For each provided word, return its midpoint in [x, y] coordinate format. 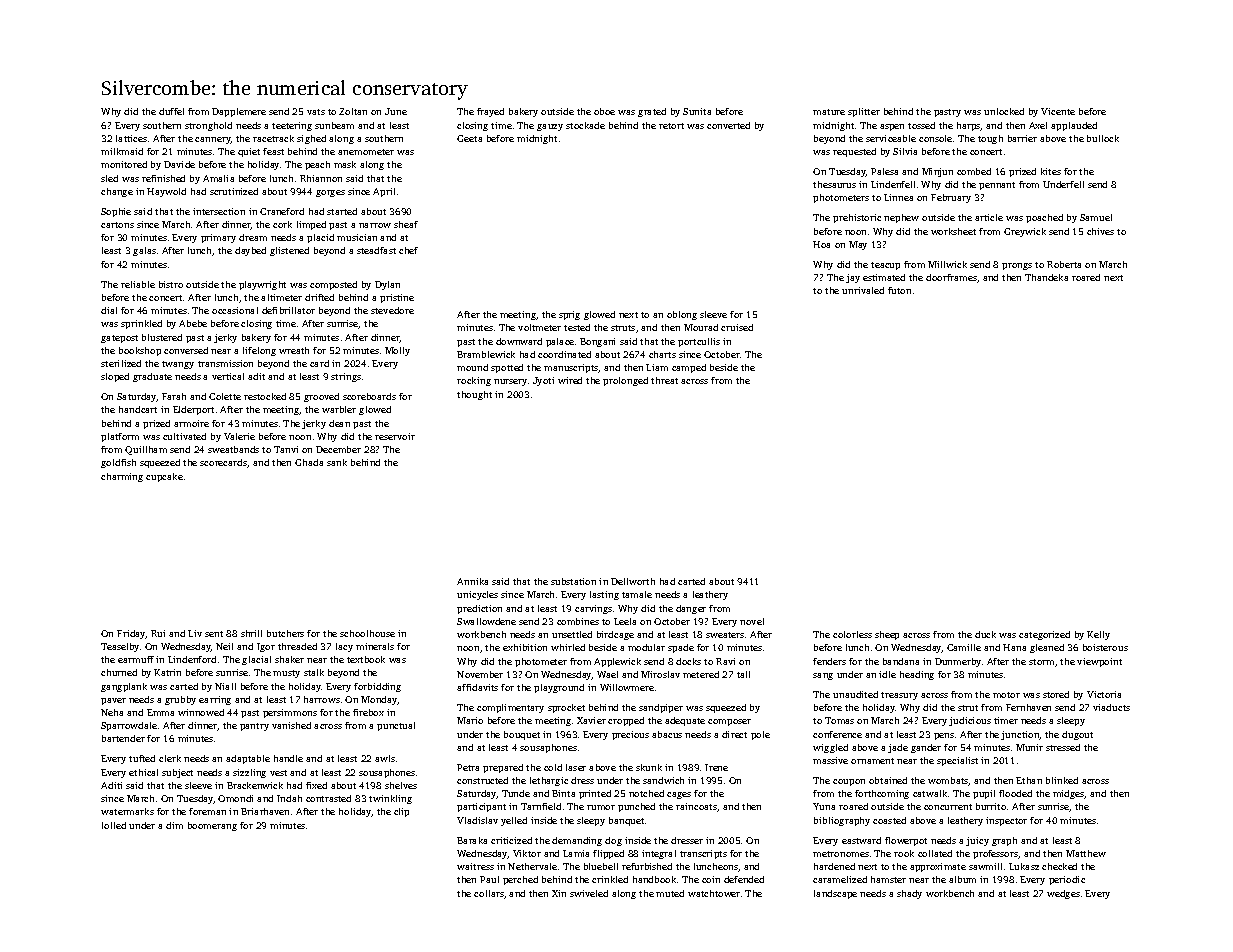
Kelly [1098, 635]
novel [752, 621]
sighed [311, 139]
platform [120, 437]
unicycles [477, 595]
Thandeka [1046, 277]
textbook [366, 659]
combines [578, 621]
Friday [131, 634]
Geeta [469, 138]
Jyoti [543, 381]
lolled [114, 825]
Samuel [1096, 217]
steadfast [376, 250]
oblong [682, 315]
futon [899, 290]
